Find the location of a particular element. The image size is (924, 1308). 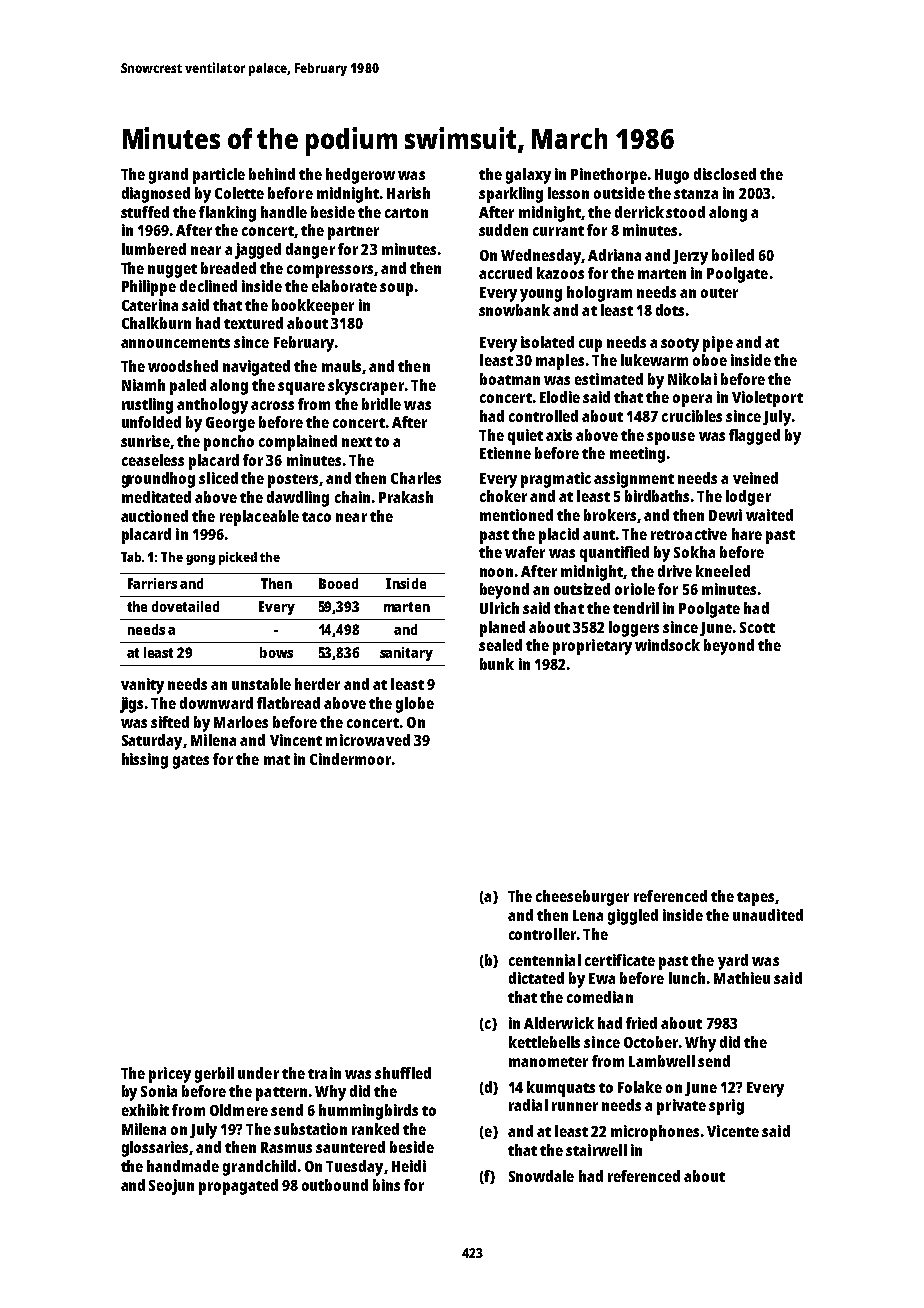

Scott is located at coordinates (757, 627).
